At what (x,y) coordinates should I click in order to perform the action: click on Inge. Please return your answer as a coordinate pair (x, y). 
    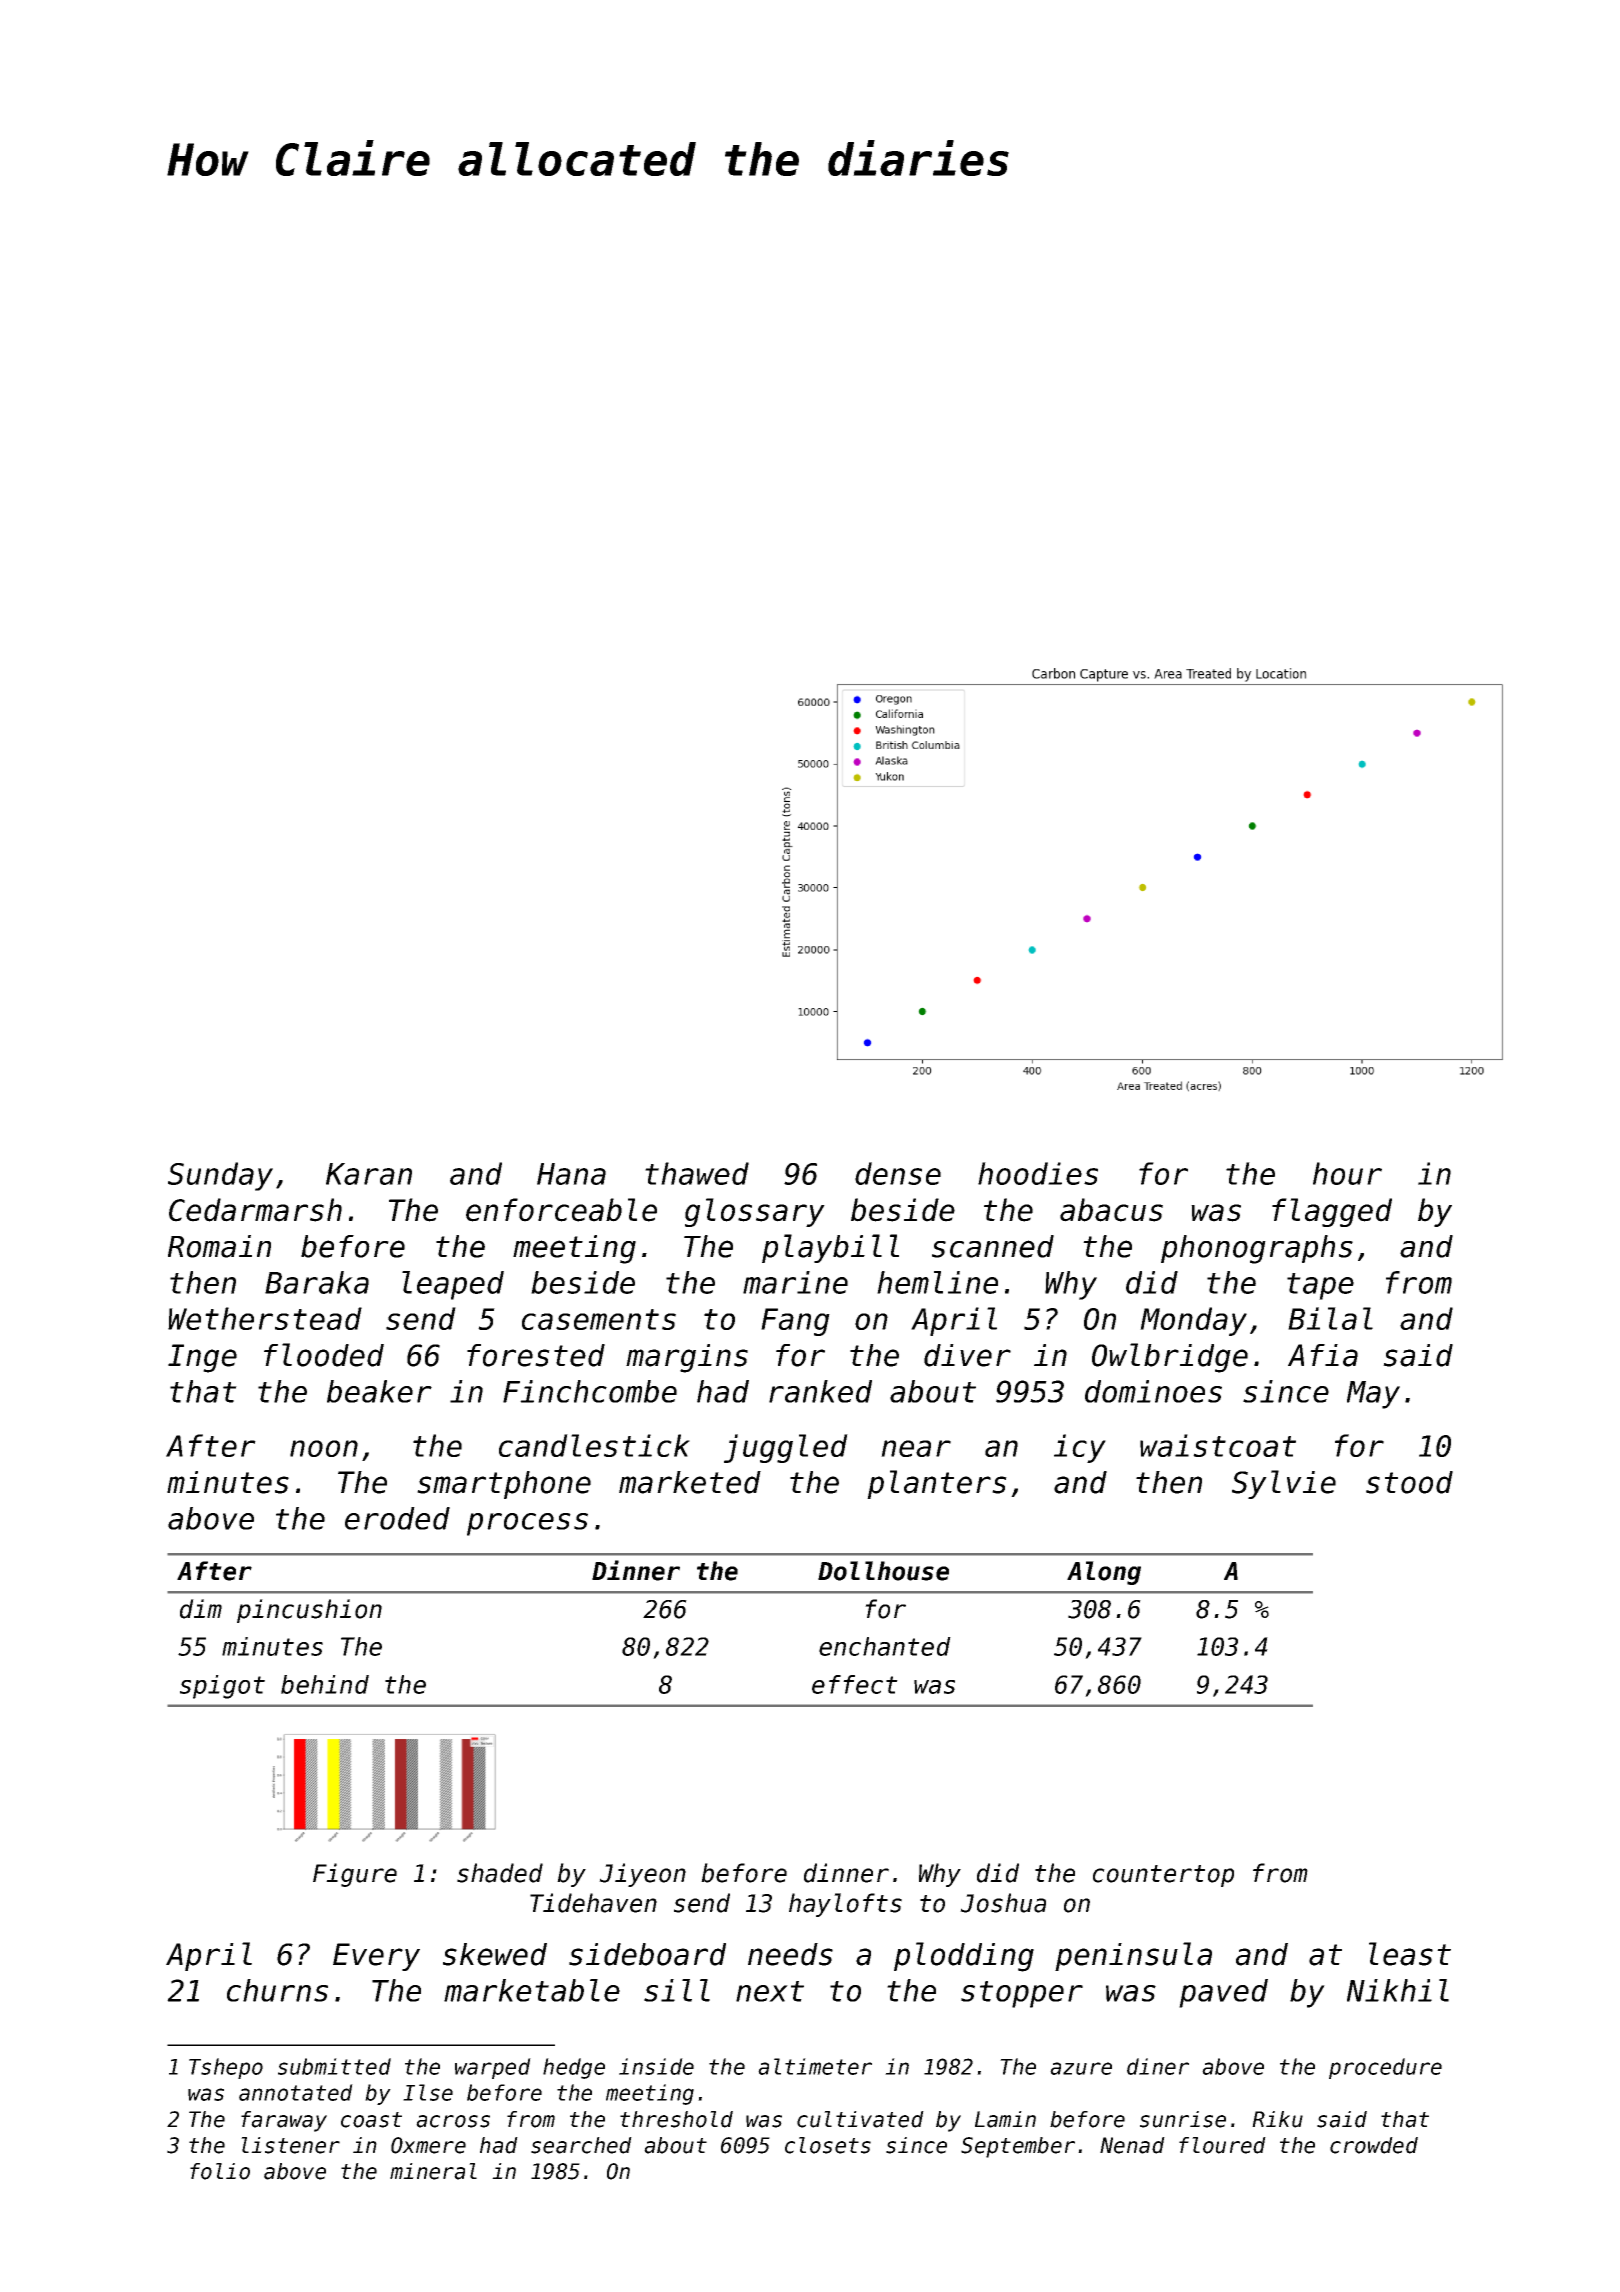
    Looking at the image, I should click on (202, 1358).
